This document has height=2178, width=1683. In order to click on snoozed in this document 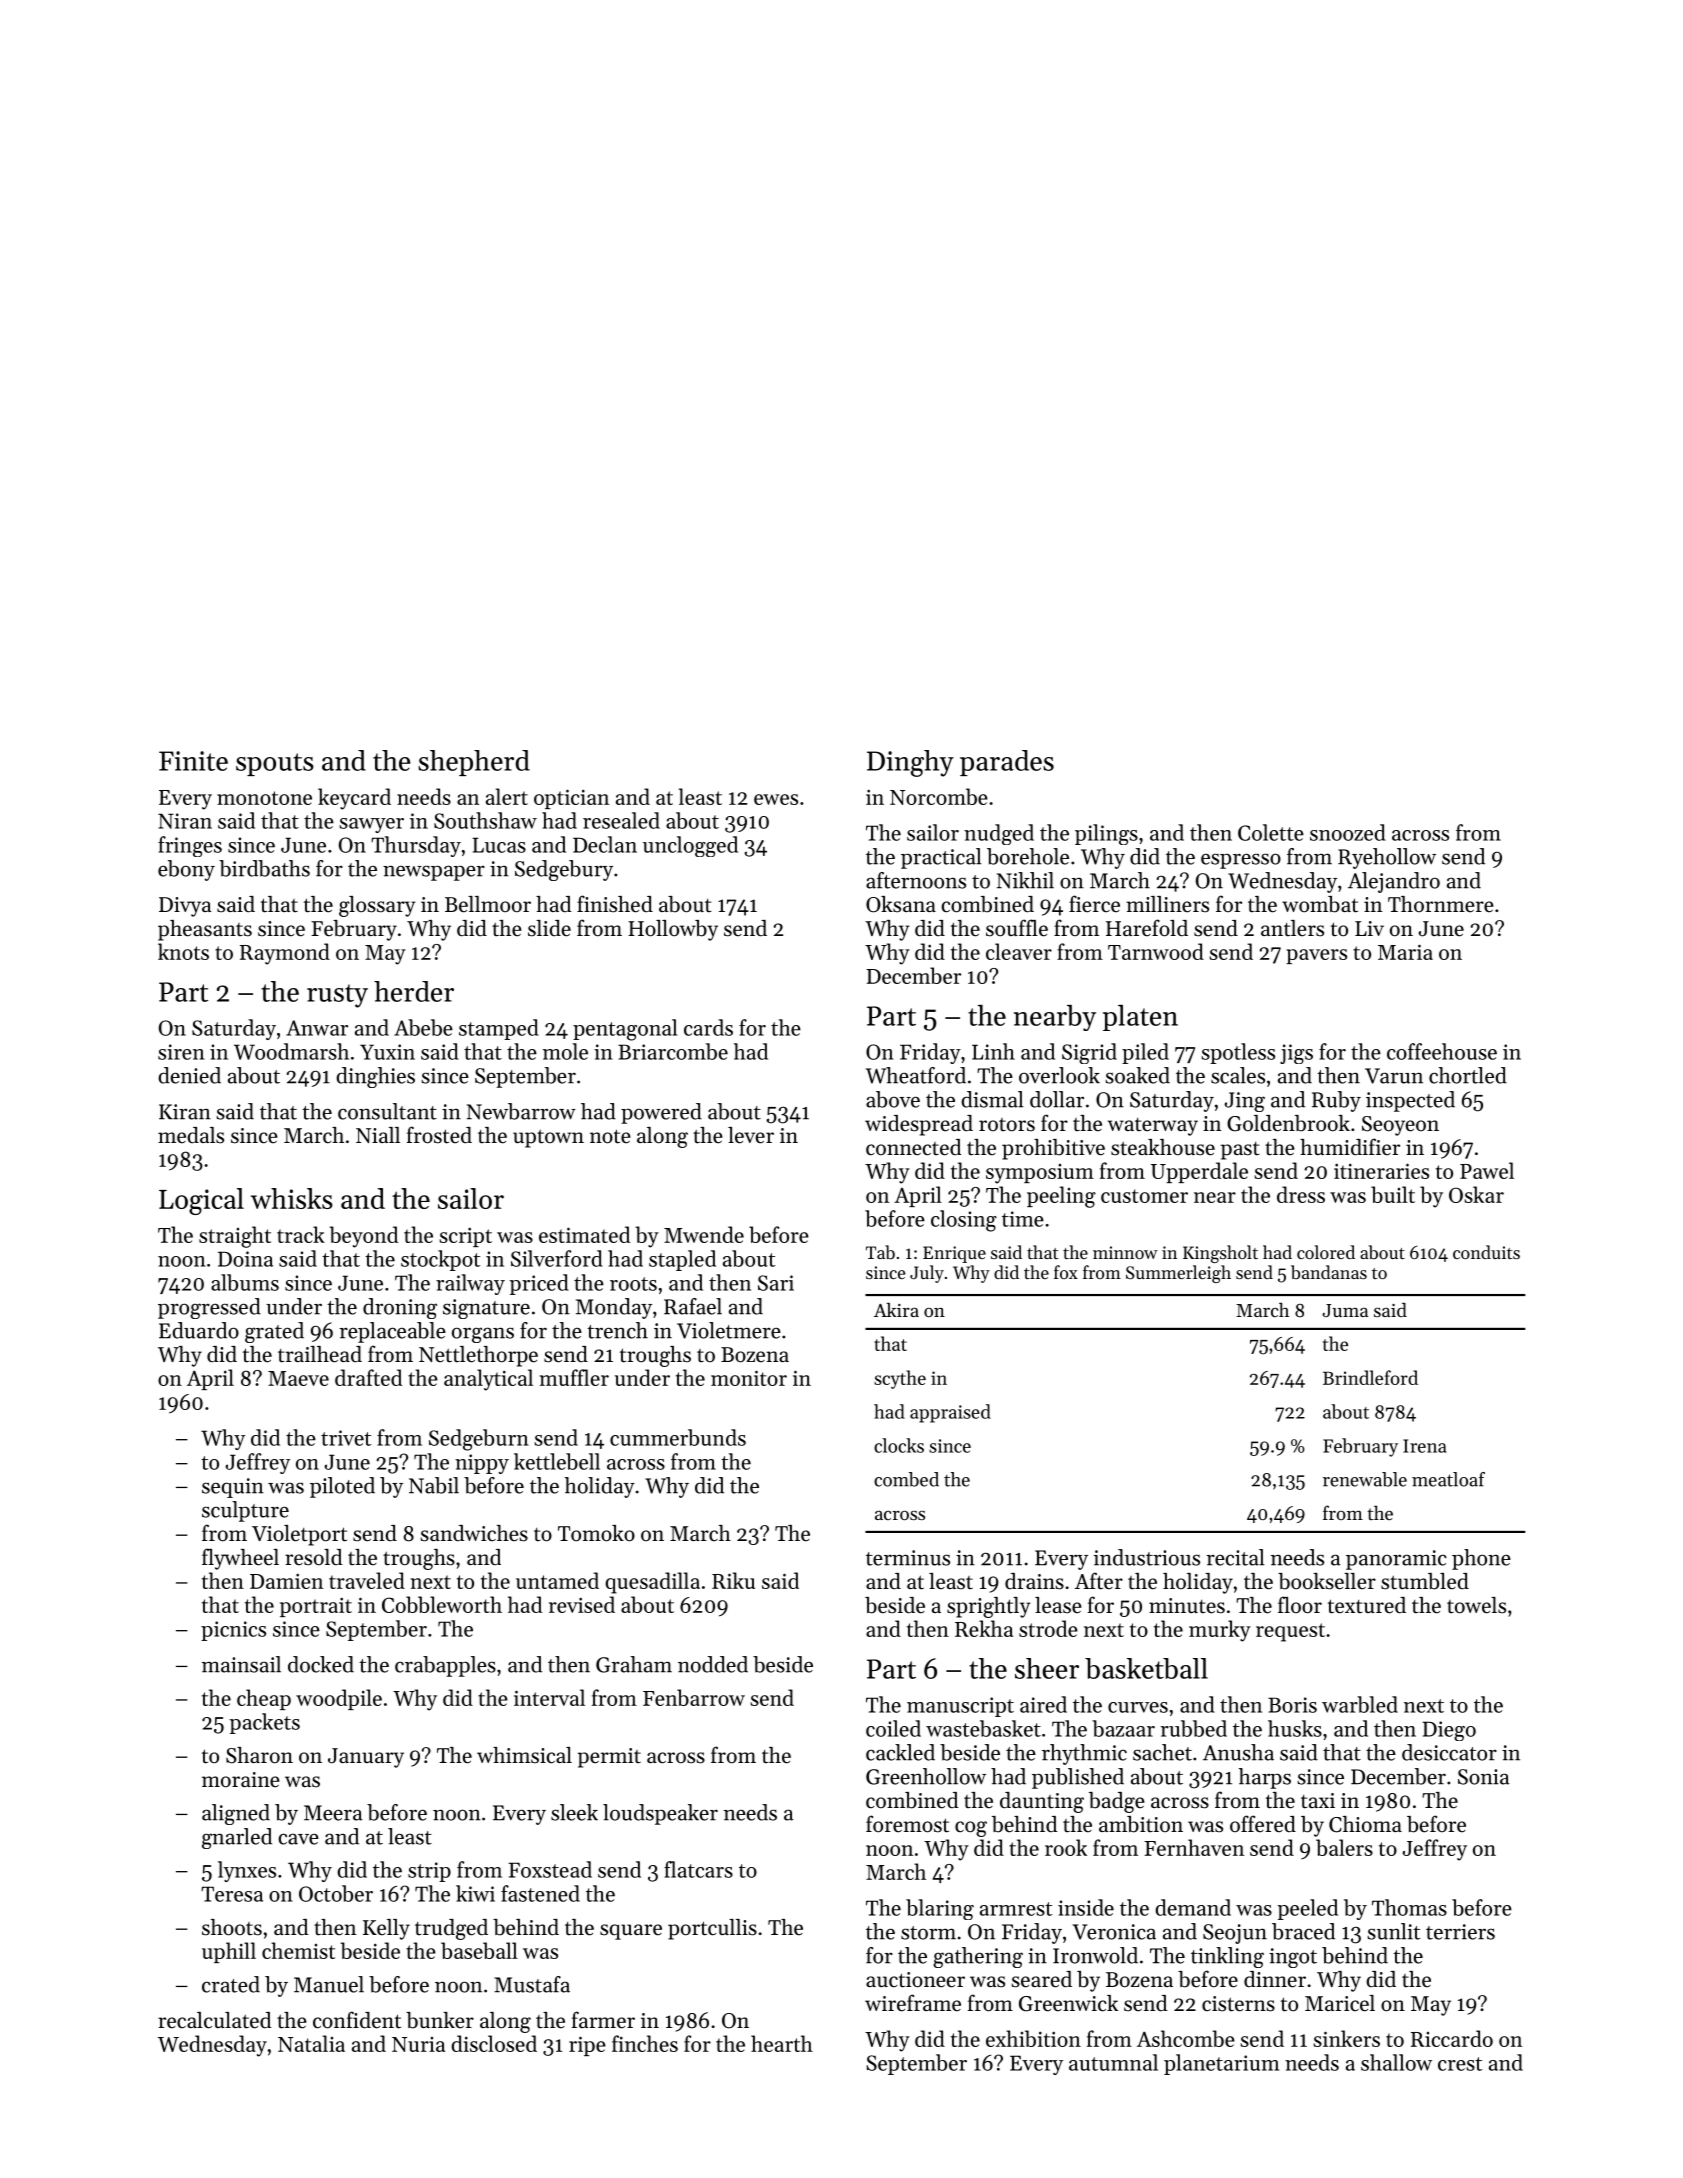, I will do `click(1348, 832)`.
